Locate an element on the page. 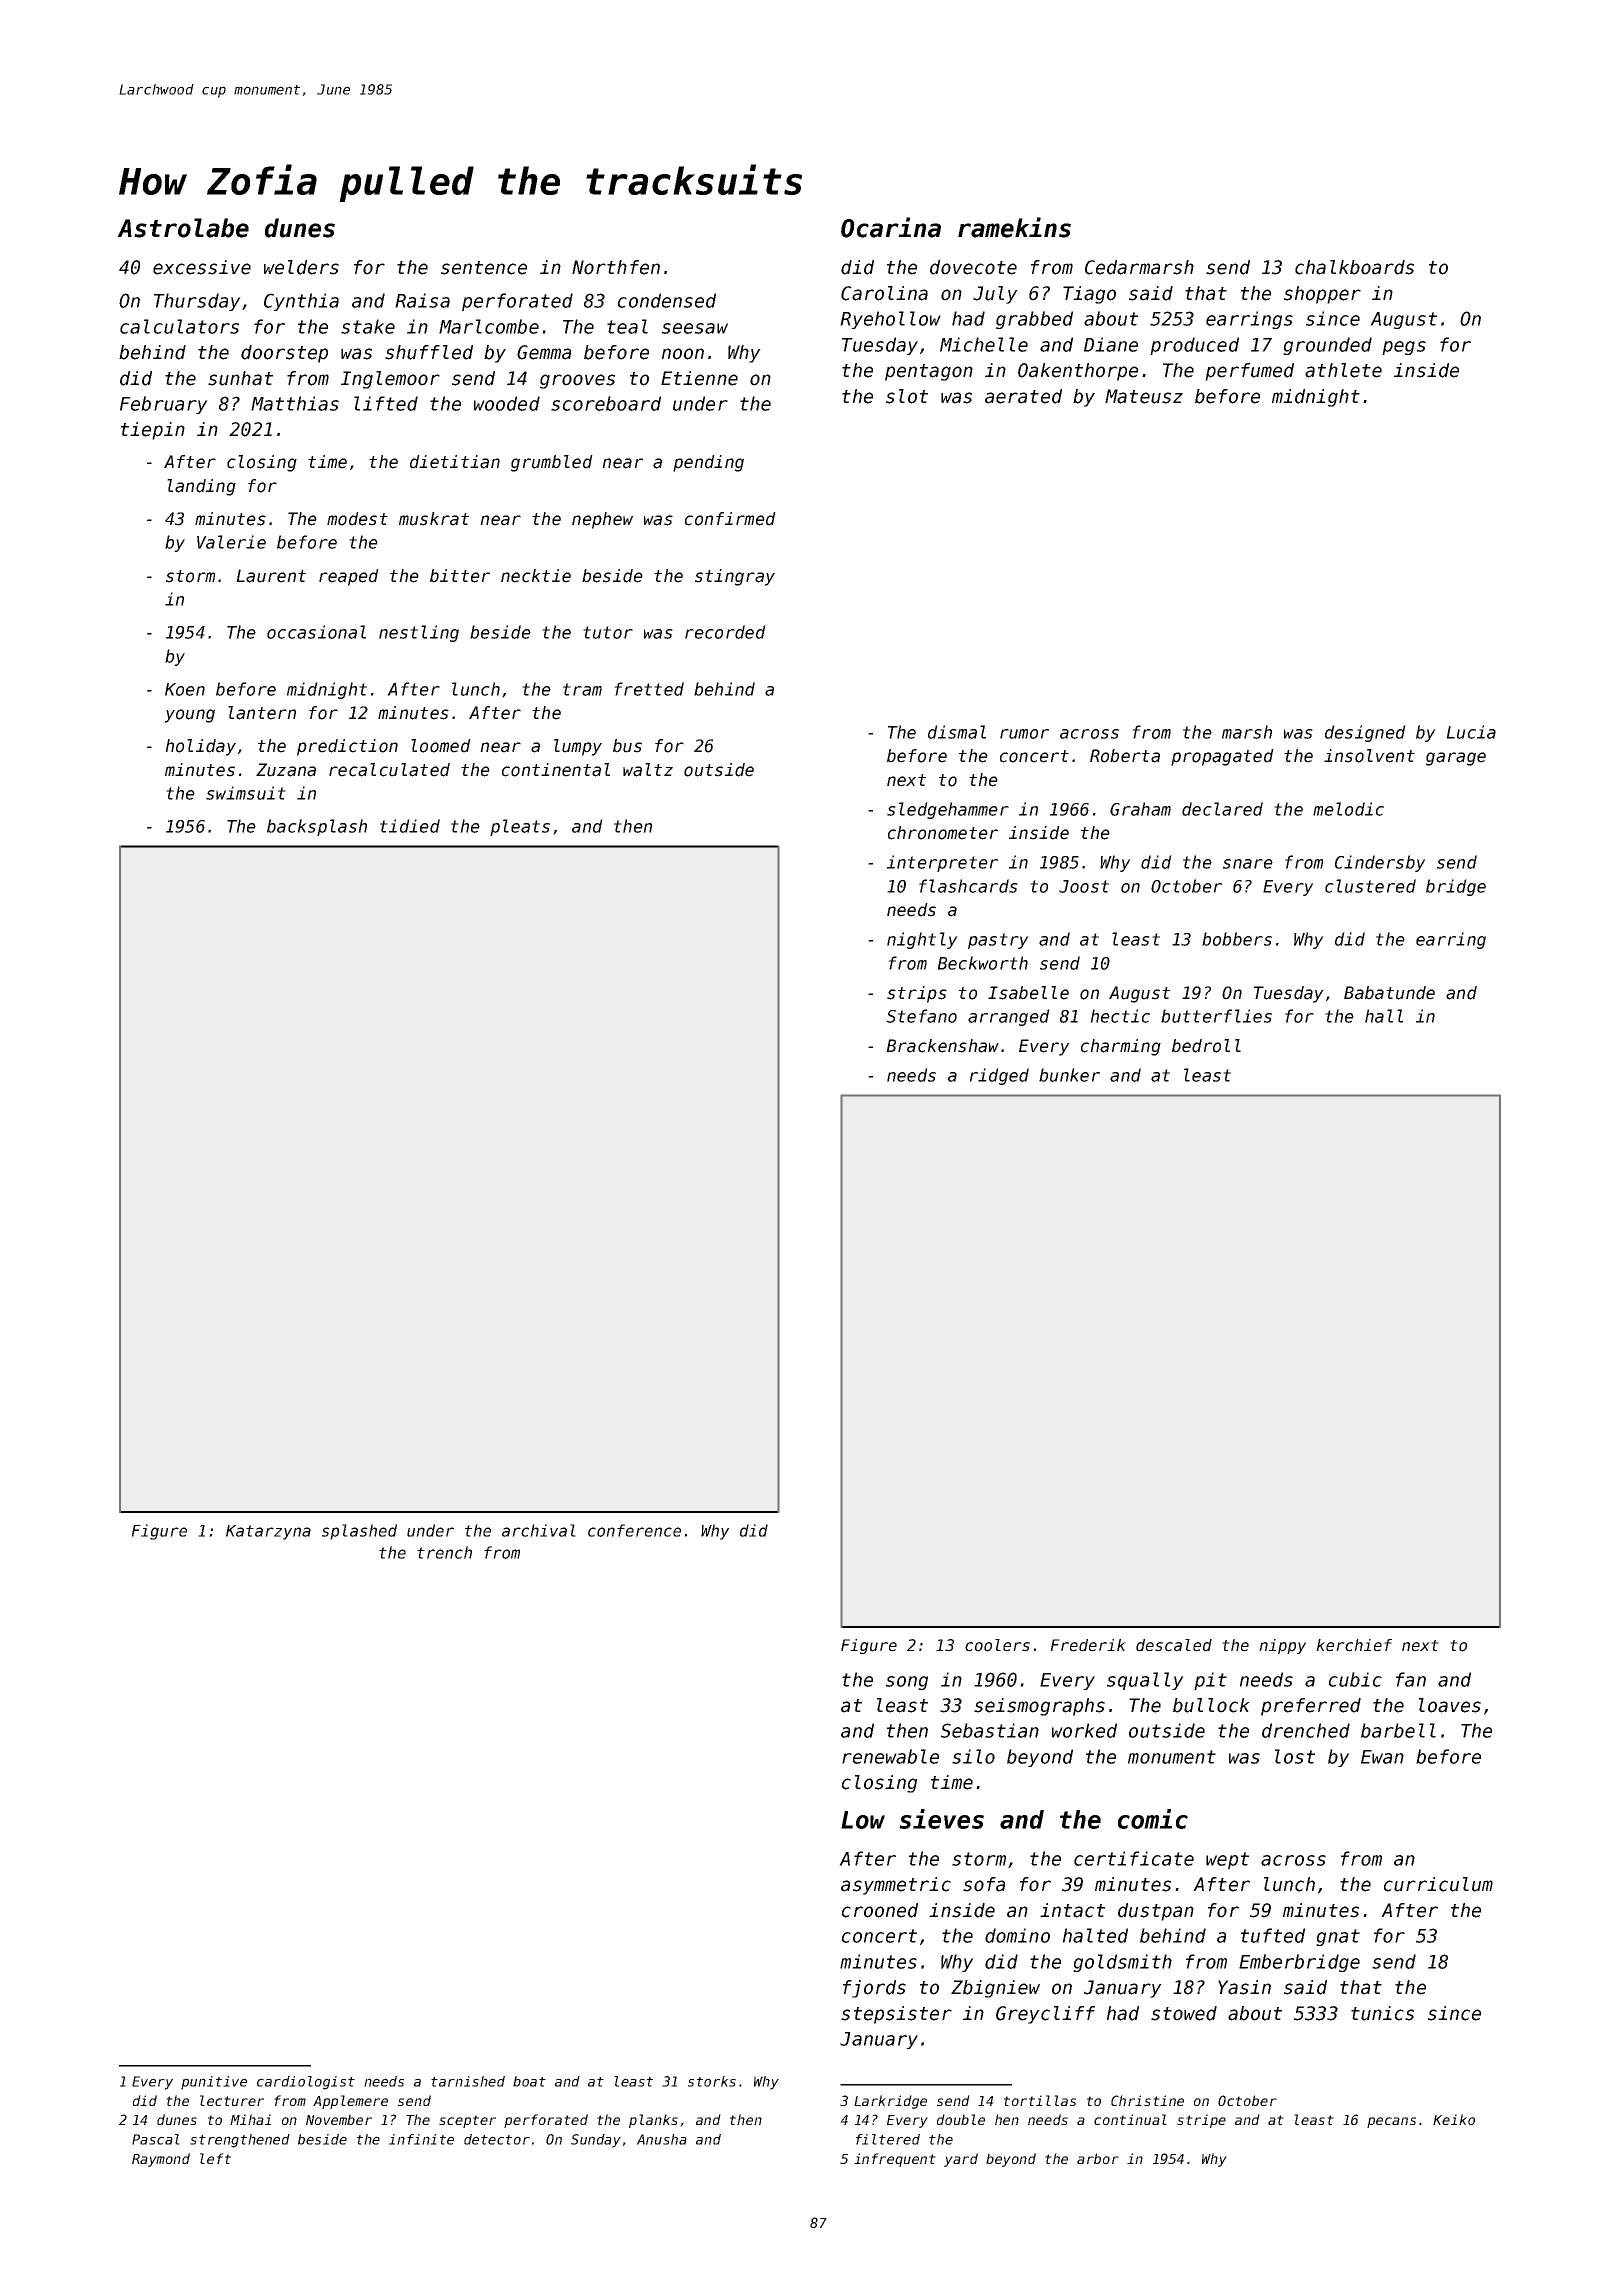 The height and width of the document is (2292, 1620). dustpan is located at coordinates (1156, 1912).
